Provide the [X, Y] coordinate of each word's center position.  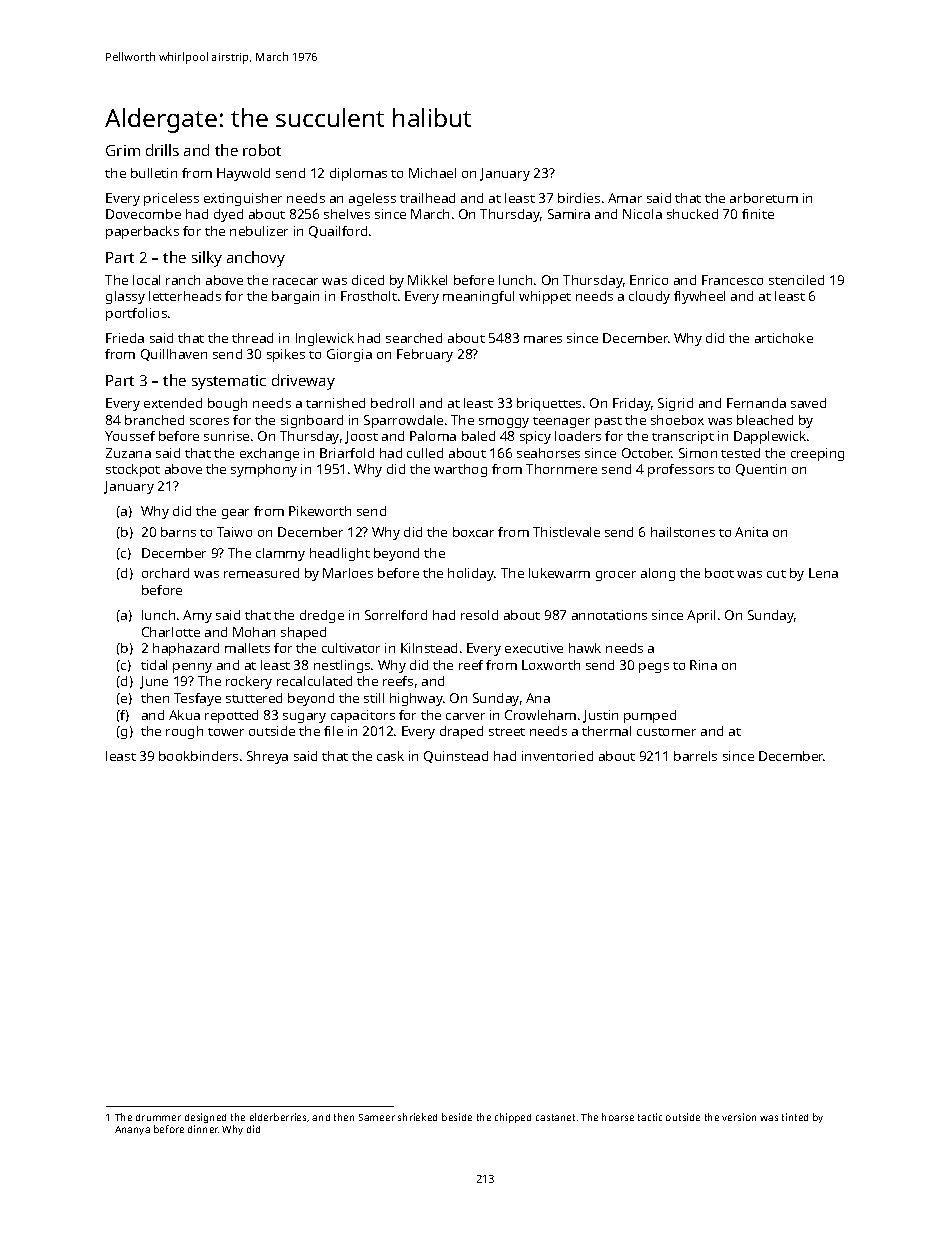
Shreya [267, 757]
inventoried [557, 756]
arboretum [764, 198]
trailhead [427, 198]
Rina [703, 665]
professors [681, 470]
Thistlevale [566, 532]
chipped [513, 1118]
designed [205, 1118]
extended [173, 403]
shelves [347, 214]
